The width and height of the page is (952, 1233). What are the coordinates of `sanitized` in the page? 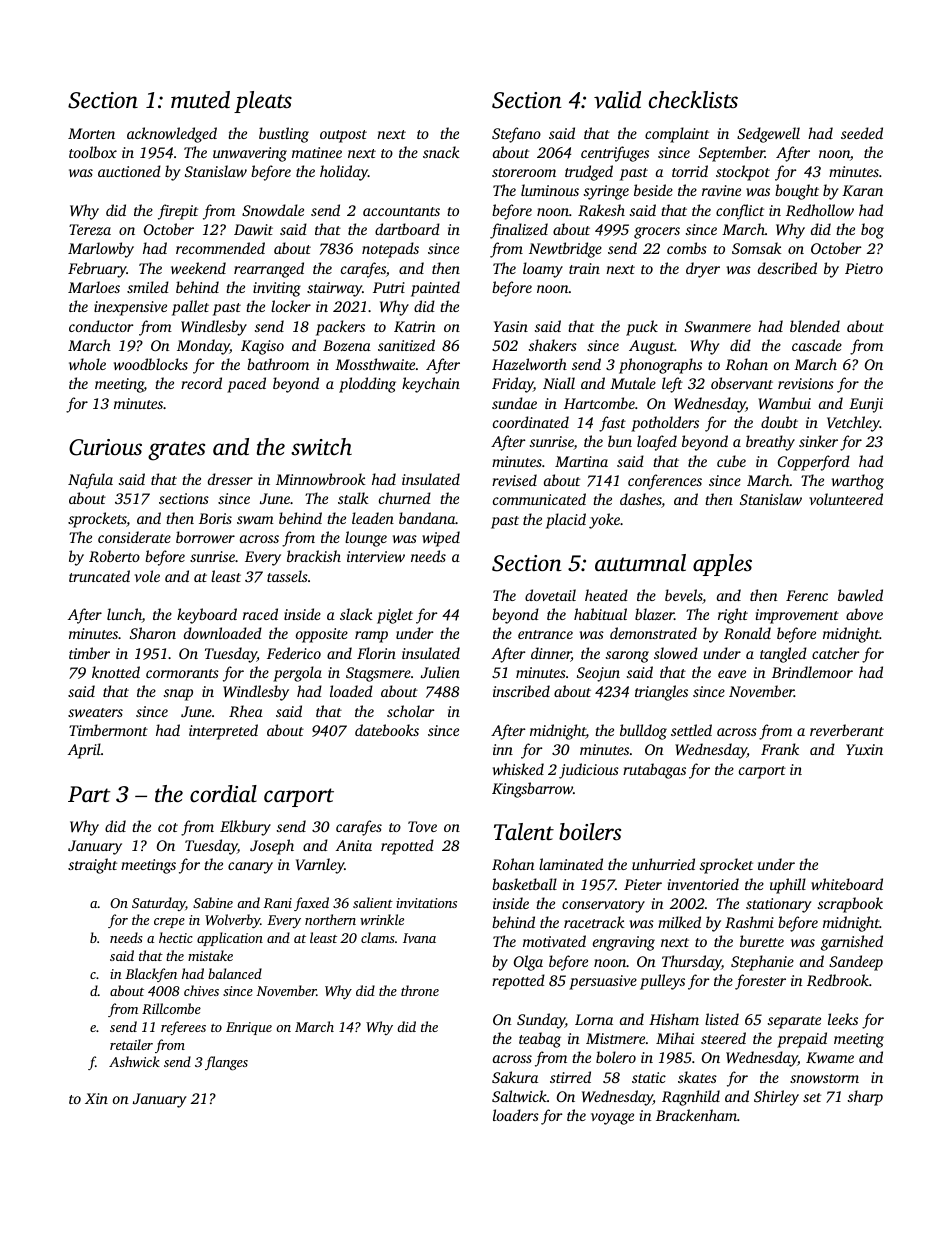 It's located at (406, 345).
